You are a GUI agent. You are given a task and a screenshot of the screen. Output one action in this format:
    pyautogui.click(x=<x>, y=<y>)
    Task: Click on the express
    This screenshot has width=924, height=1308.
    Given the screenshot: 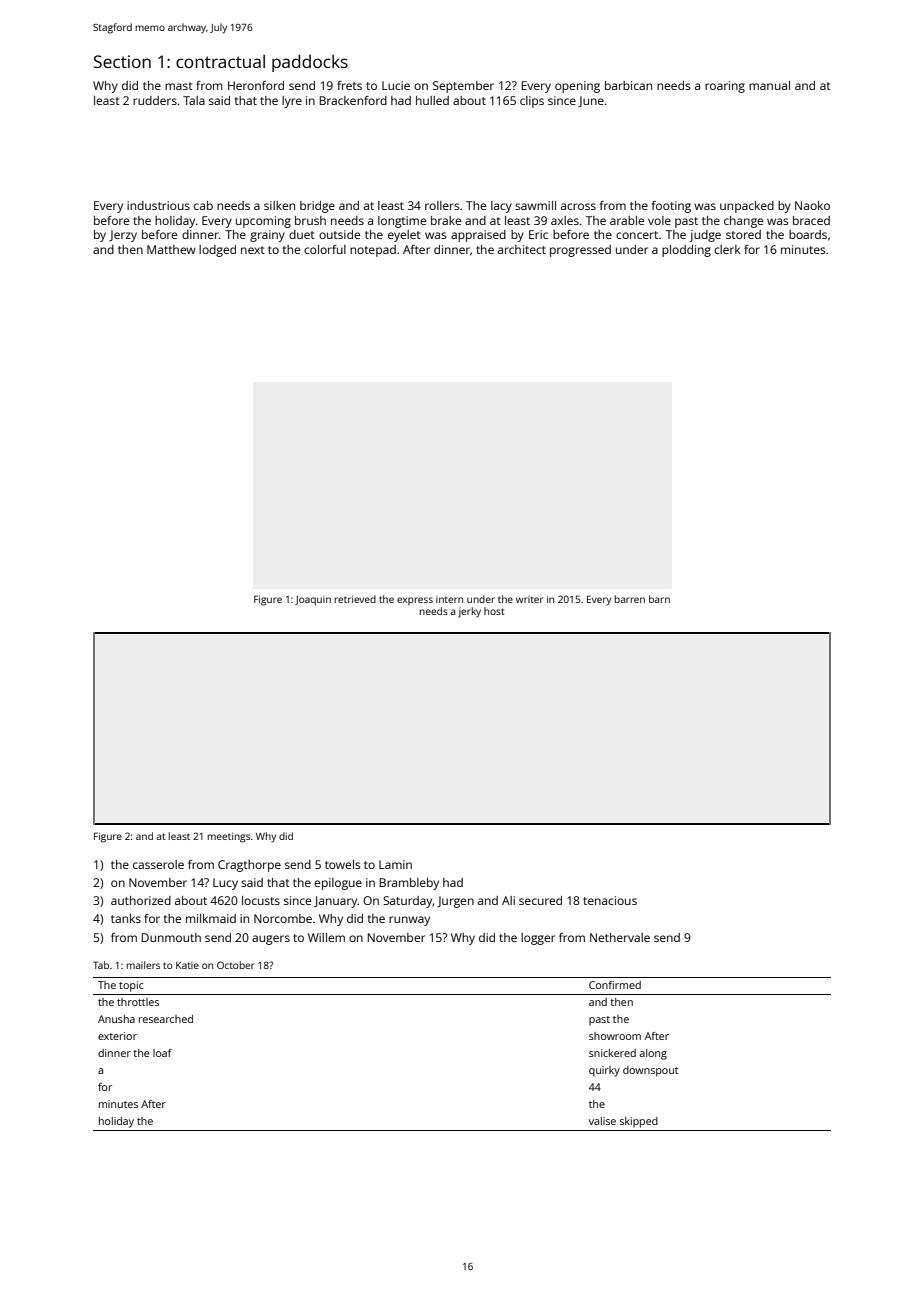 What is the action you would take?
    pyautogui.click(x=415, y=601)
